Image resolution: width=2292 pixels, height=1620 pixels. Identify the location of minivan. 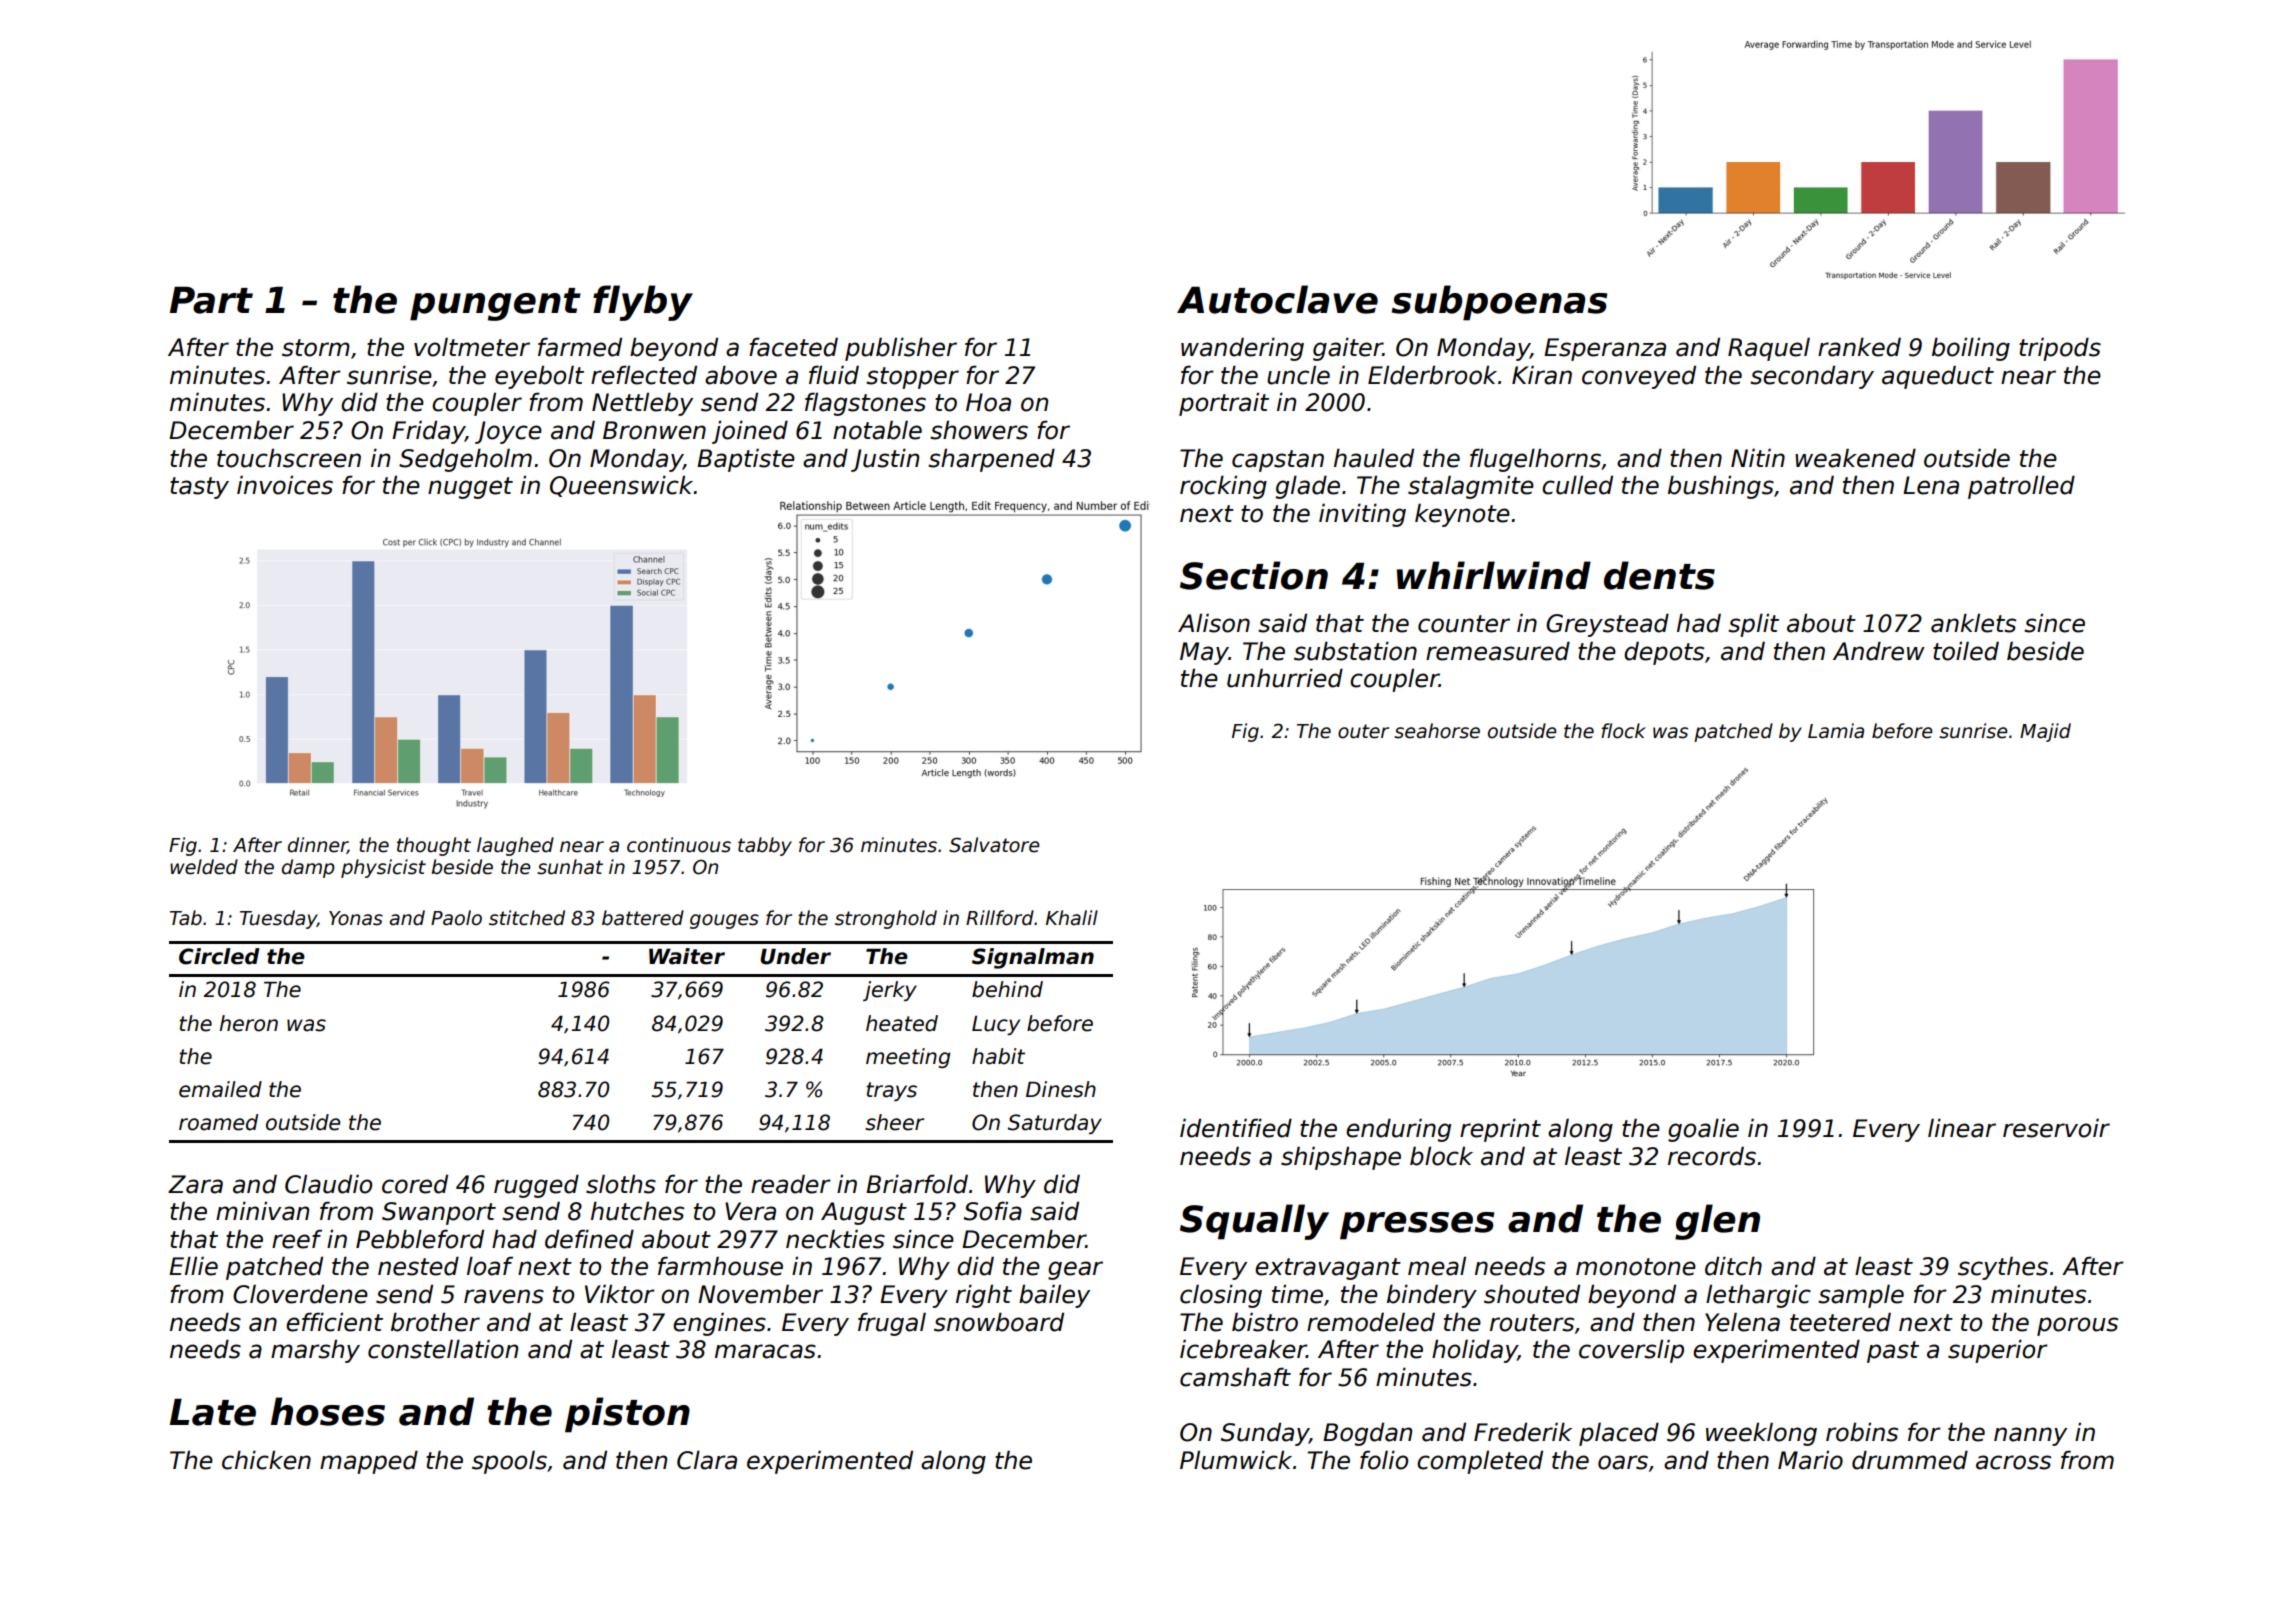
(262, 1211).
